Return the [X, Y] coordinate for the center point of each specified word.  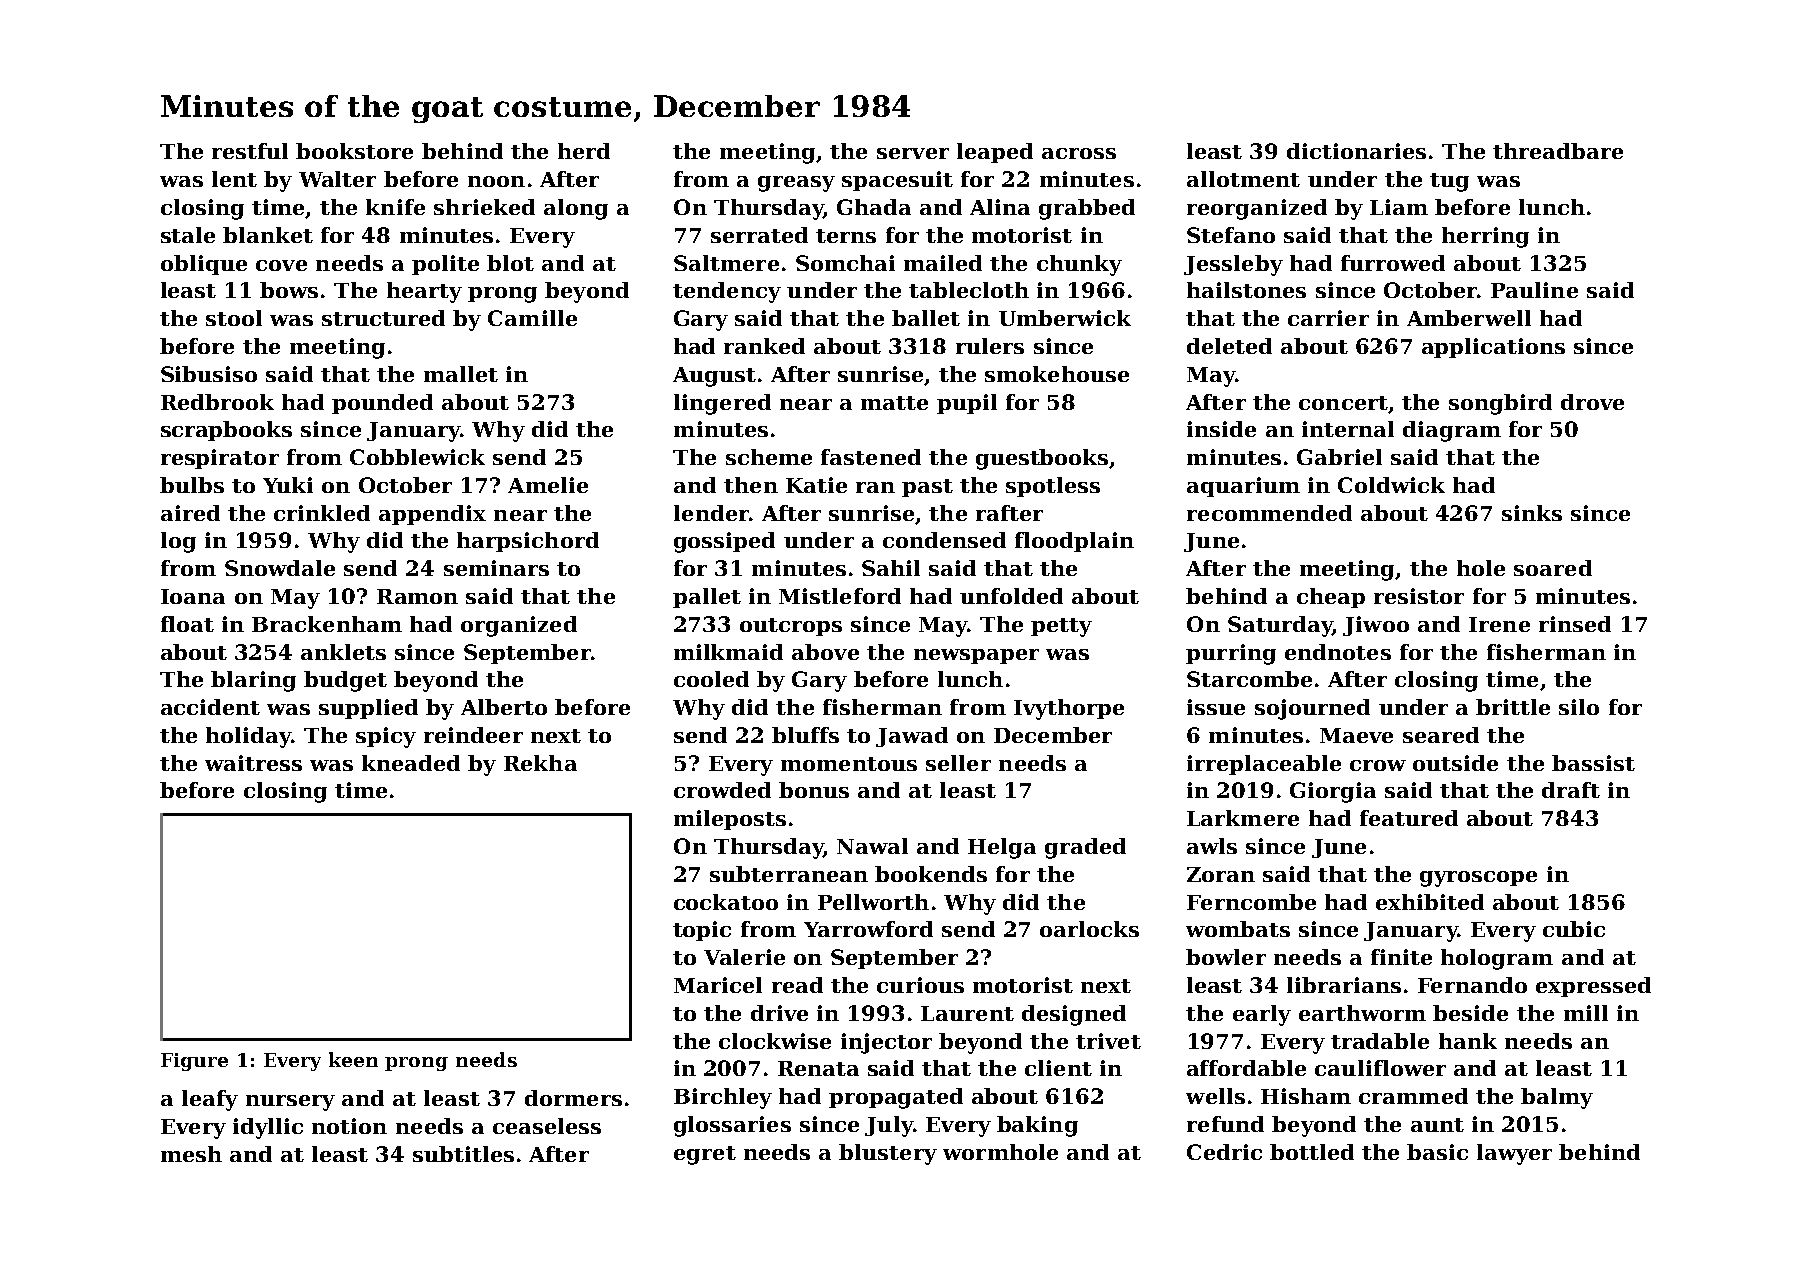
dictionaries [1356, 151]
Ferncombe [1251, 902]
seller [958, 763]
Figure [194, 1062]
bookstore [354, 151]
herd [584, 151]
